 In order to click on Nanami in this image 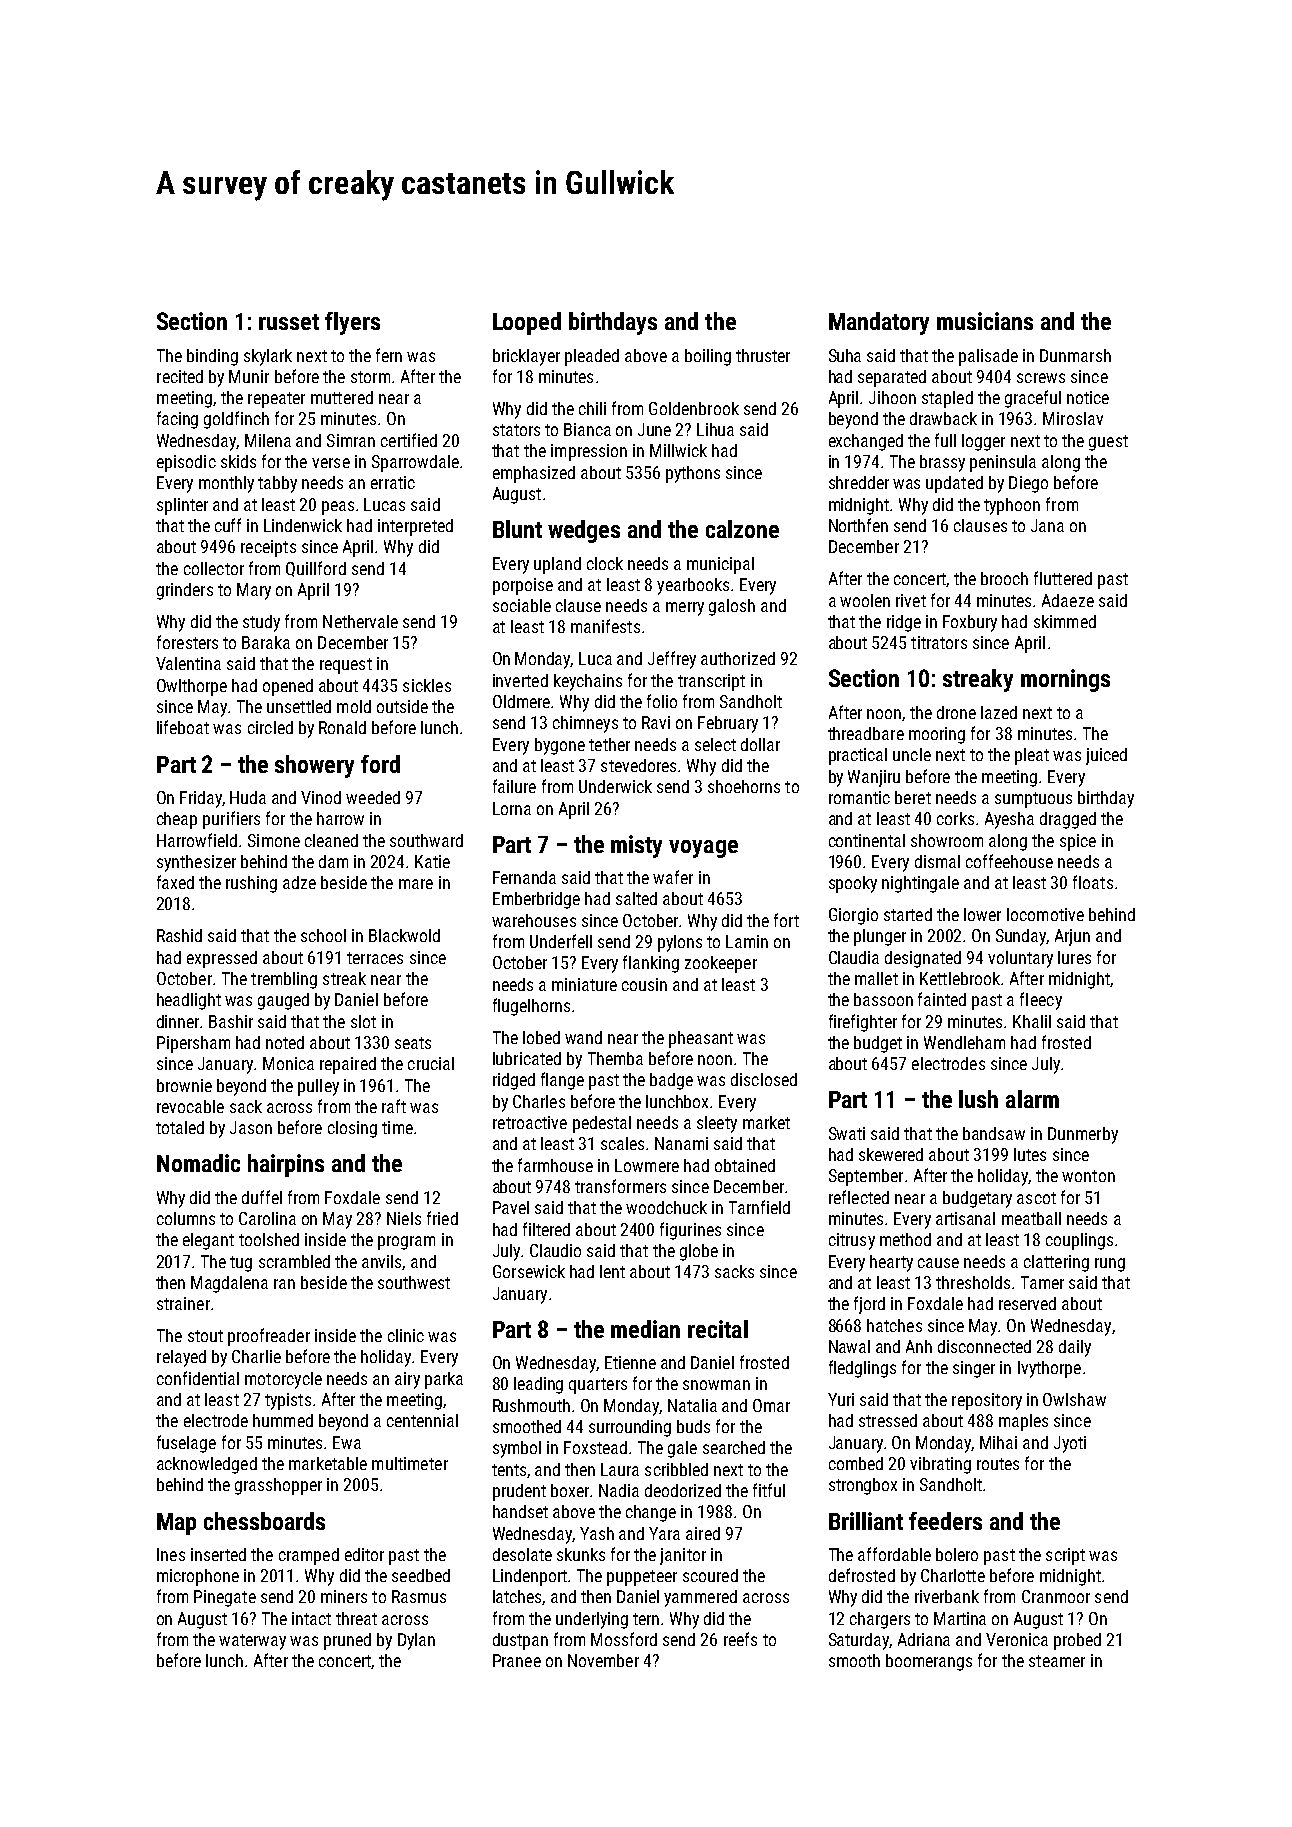, I will do `click(681, 1143)`.
